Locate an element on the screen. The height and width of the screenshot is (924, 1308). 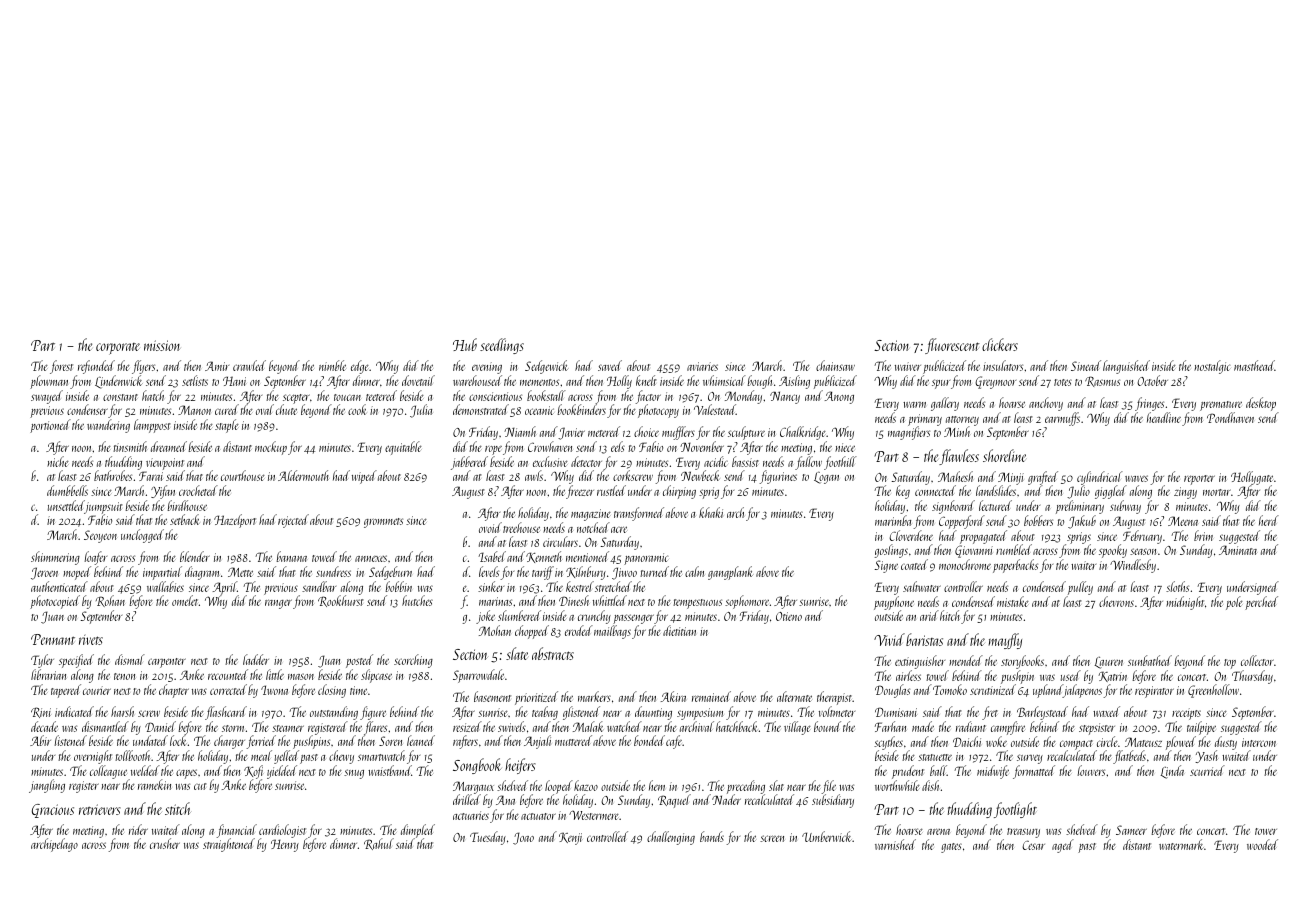
plowman is located at coordinates (49, 382).
